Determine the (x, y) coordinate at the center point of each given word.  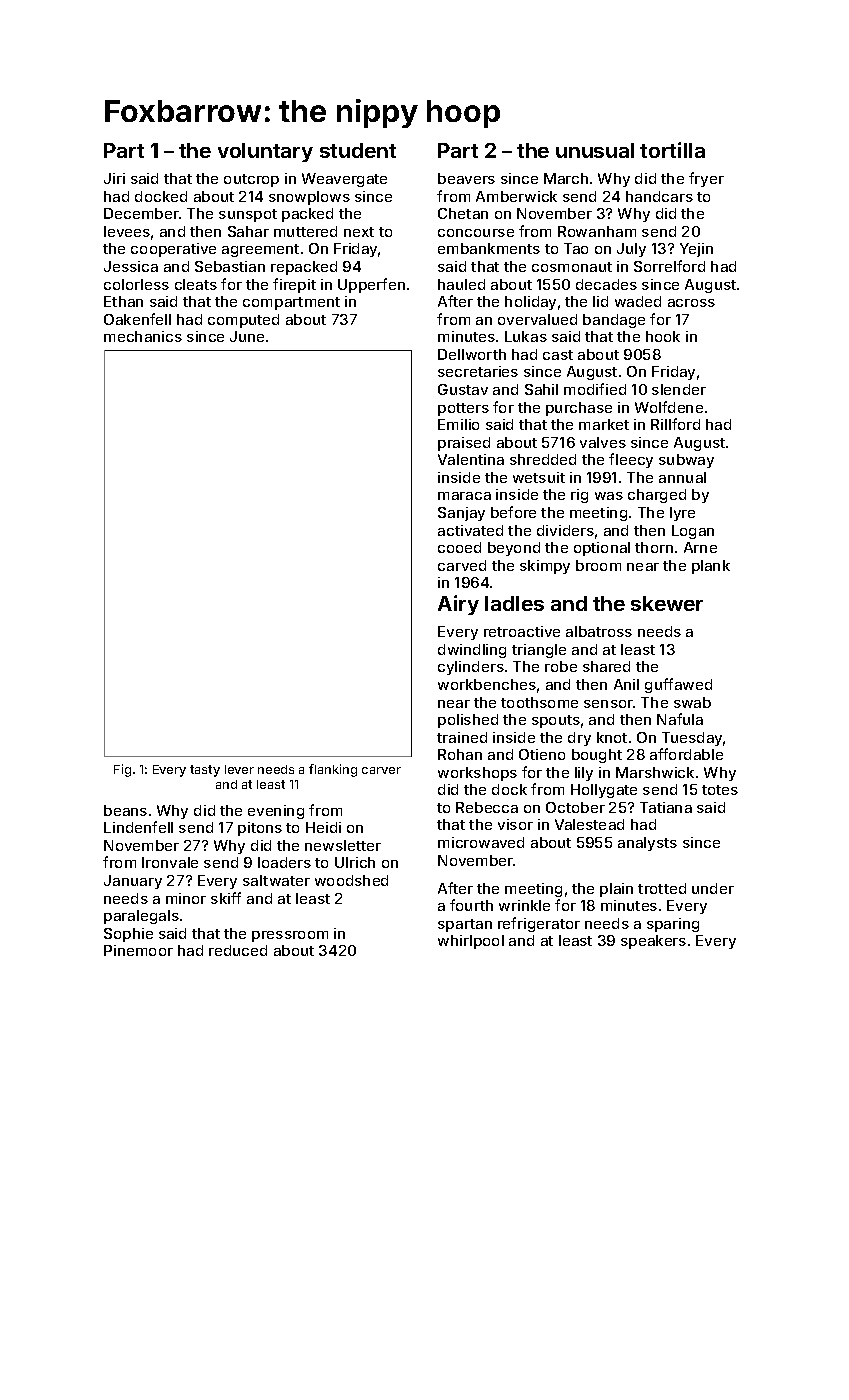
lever (239, 769)
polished (468, 721)
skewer (667, 603)
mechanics (143, 336)
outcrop (251, 180)
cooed (459, 547)
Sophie (128, 935)
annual (682, 477)
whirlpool (471, 942)
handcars (659, 196)
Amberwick (516, 196)
